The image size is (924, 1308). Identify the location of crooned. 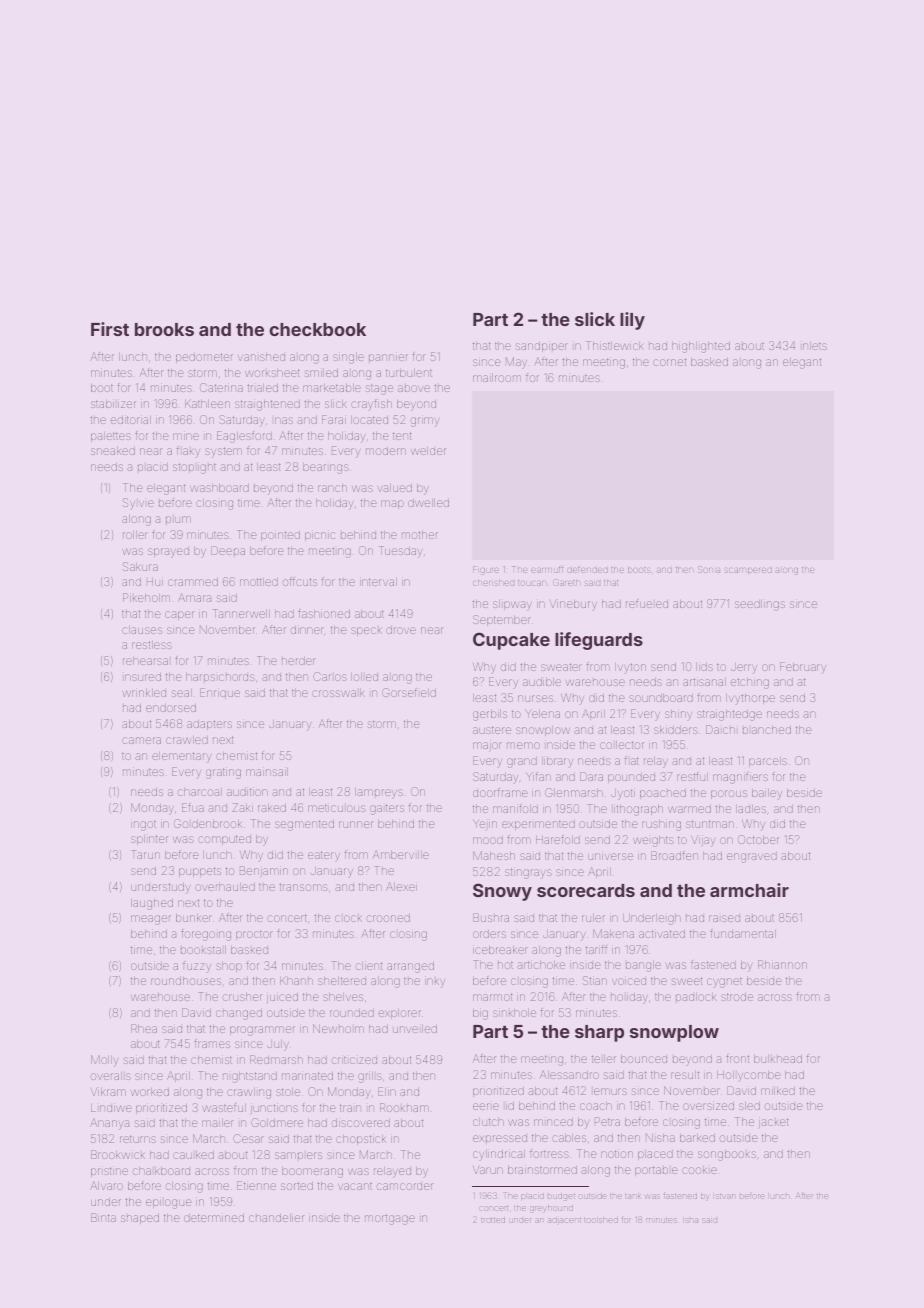
(388, 918).
